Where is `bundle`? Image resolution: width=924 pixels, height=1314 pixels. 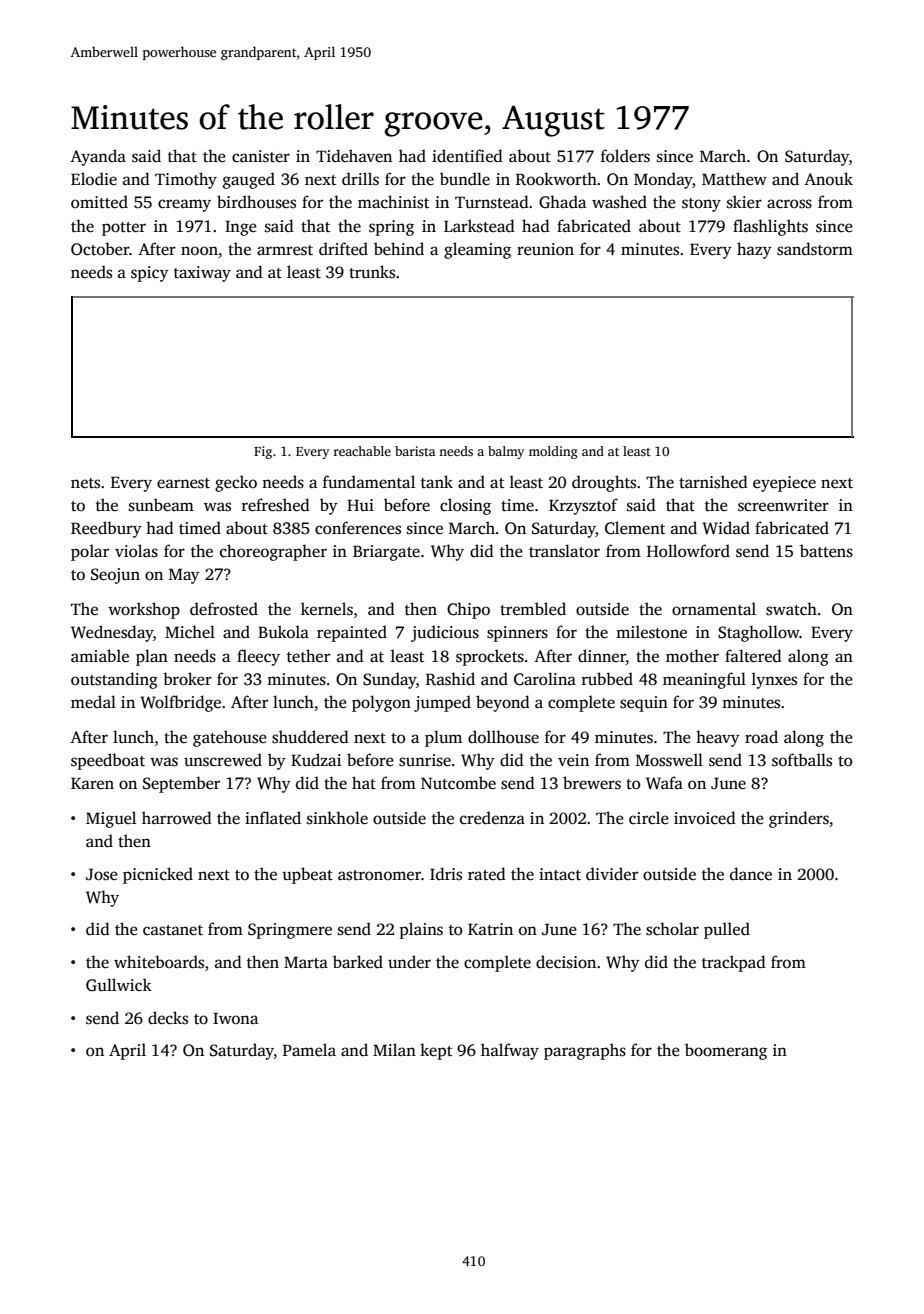 bundle is located at coordinates (465, 179).
